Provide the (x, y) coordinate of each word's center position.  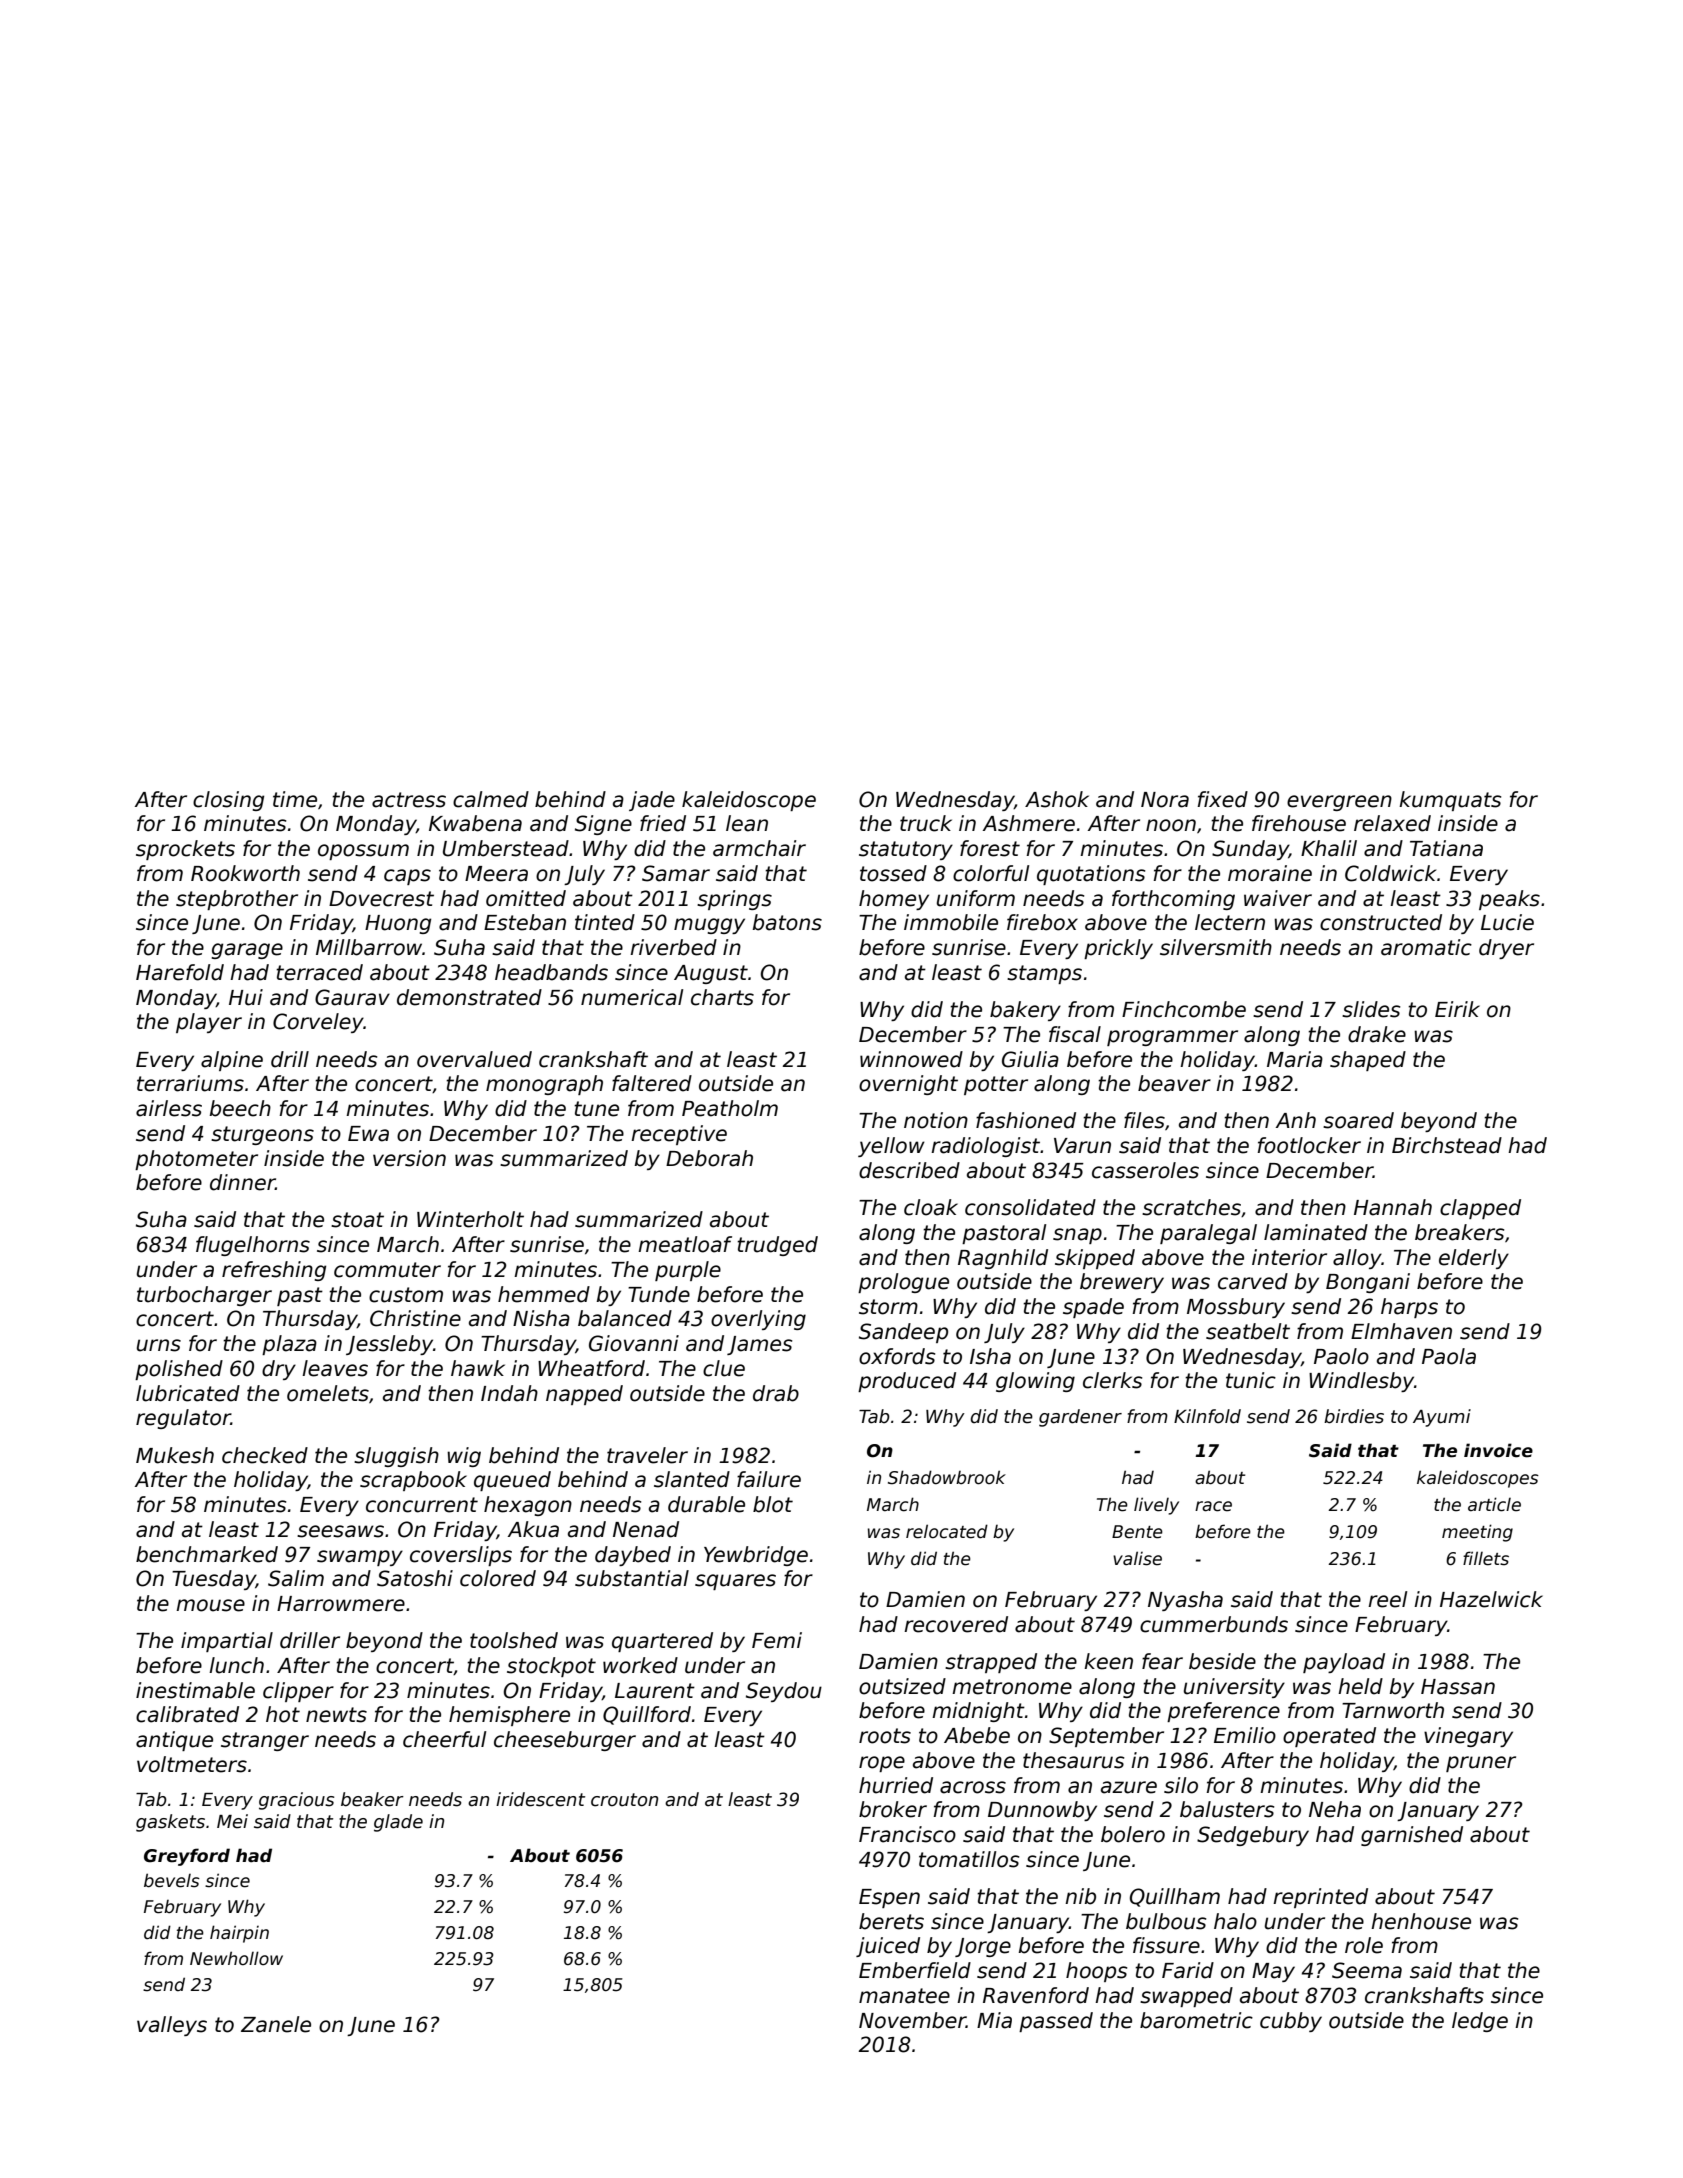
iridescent (540, 1799)
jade (652, 801)
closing (228, 801)
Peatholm (730, 1108)
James (759, 1345)
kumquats (1450, 801)
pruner (1481, 1764)
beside (1222, 1661)
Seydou (784, 1692)
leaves (335, 1368)
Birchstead (1447, 1145)
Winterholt (470, 1219)
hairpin (239, 1934)
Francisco (907, 1834)
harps (1409, 1308)
